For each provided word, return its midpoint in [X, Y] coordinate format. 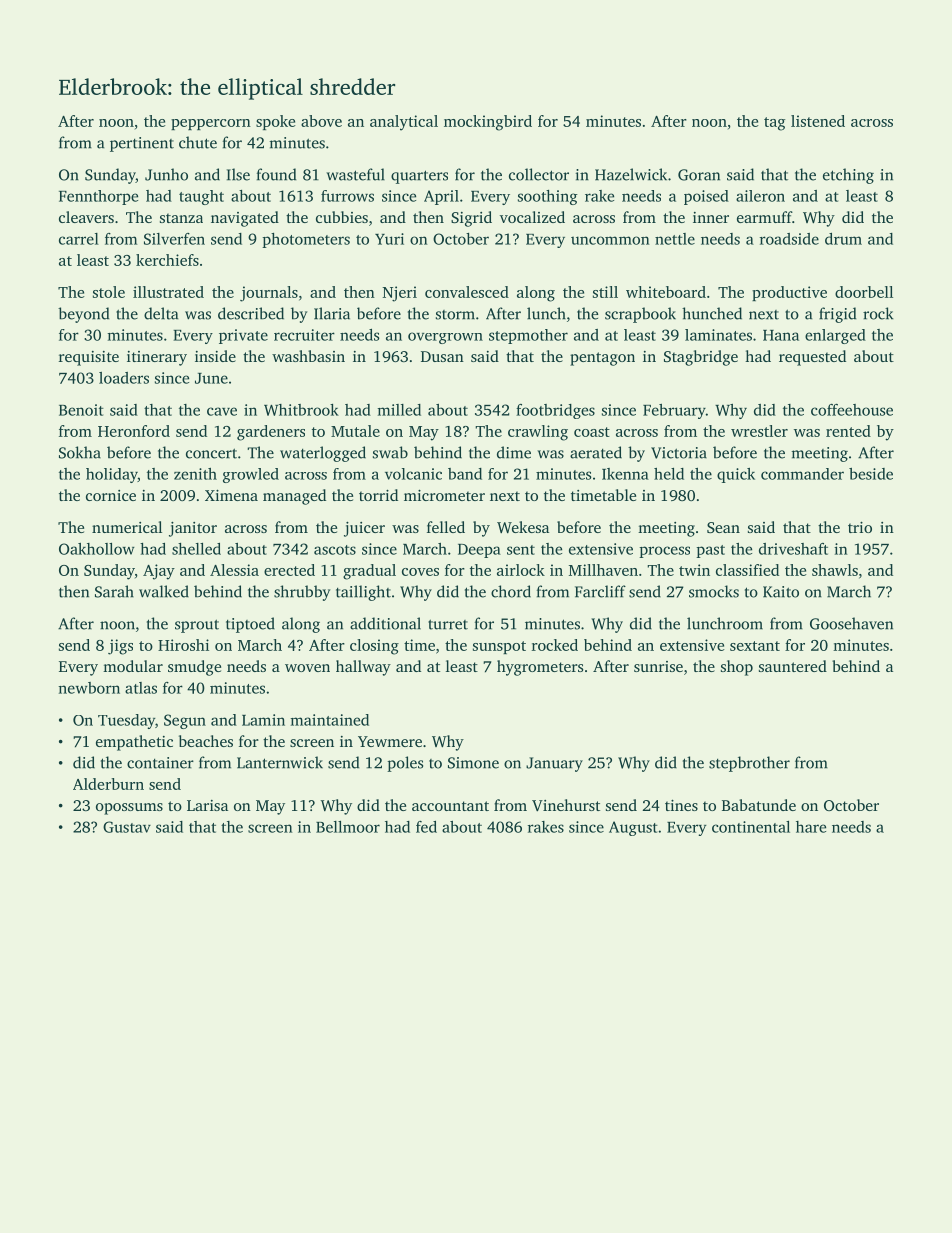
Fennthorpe [98, 197]
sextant [755, 646]
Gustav [127, 827]
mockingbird [488, 123]
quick [736, 475]
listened [818, 121]
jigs [120, 647]
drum [843, 239]
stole [109, 292]
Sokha [80, 452]
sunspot [499, 647]
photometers [306, 240]
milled [399, 410]
